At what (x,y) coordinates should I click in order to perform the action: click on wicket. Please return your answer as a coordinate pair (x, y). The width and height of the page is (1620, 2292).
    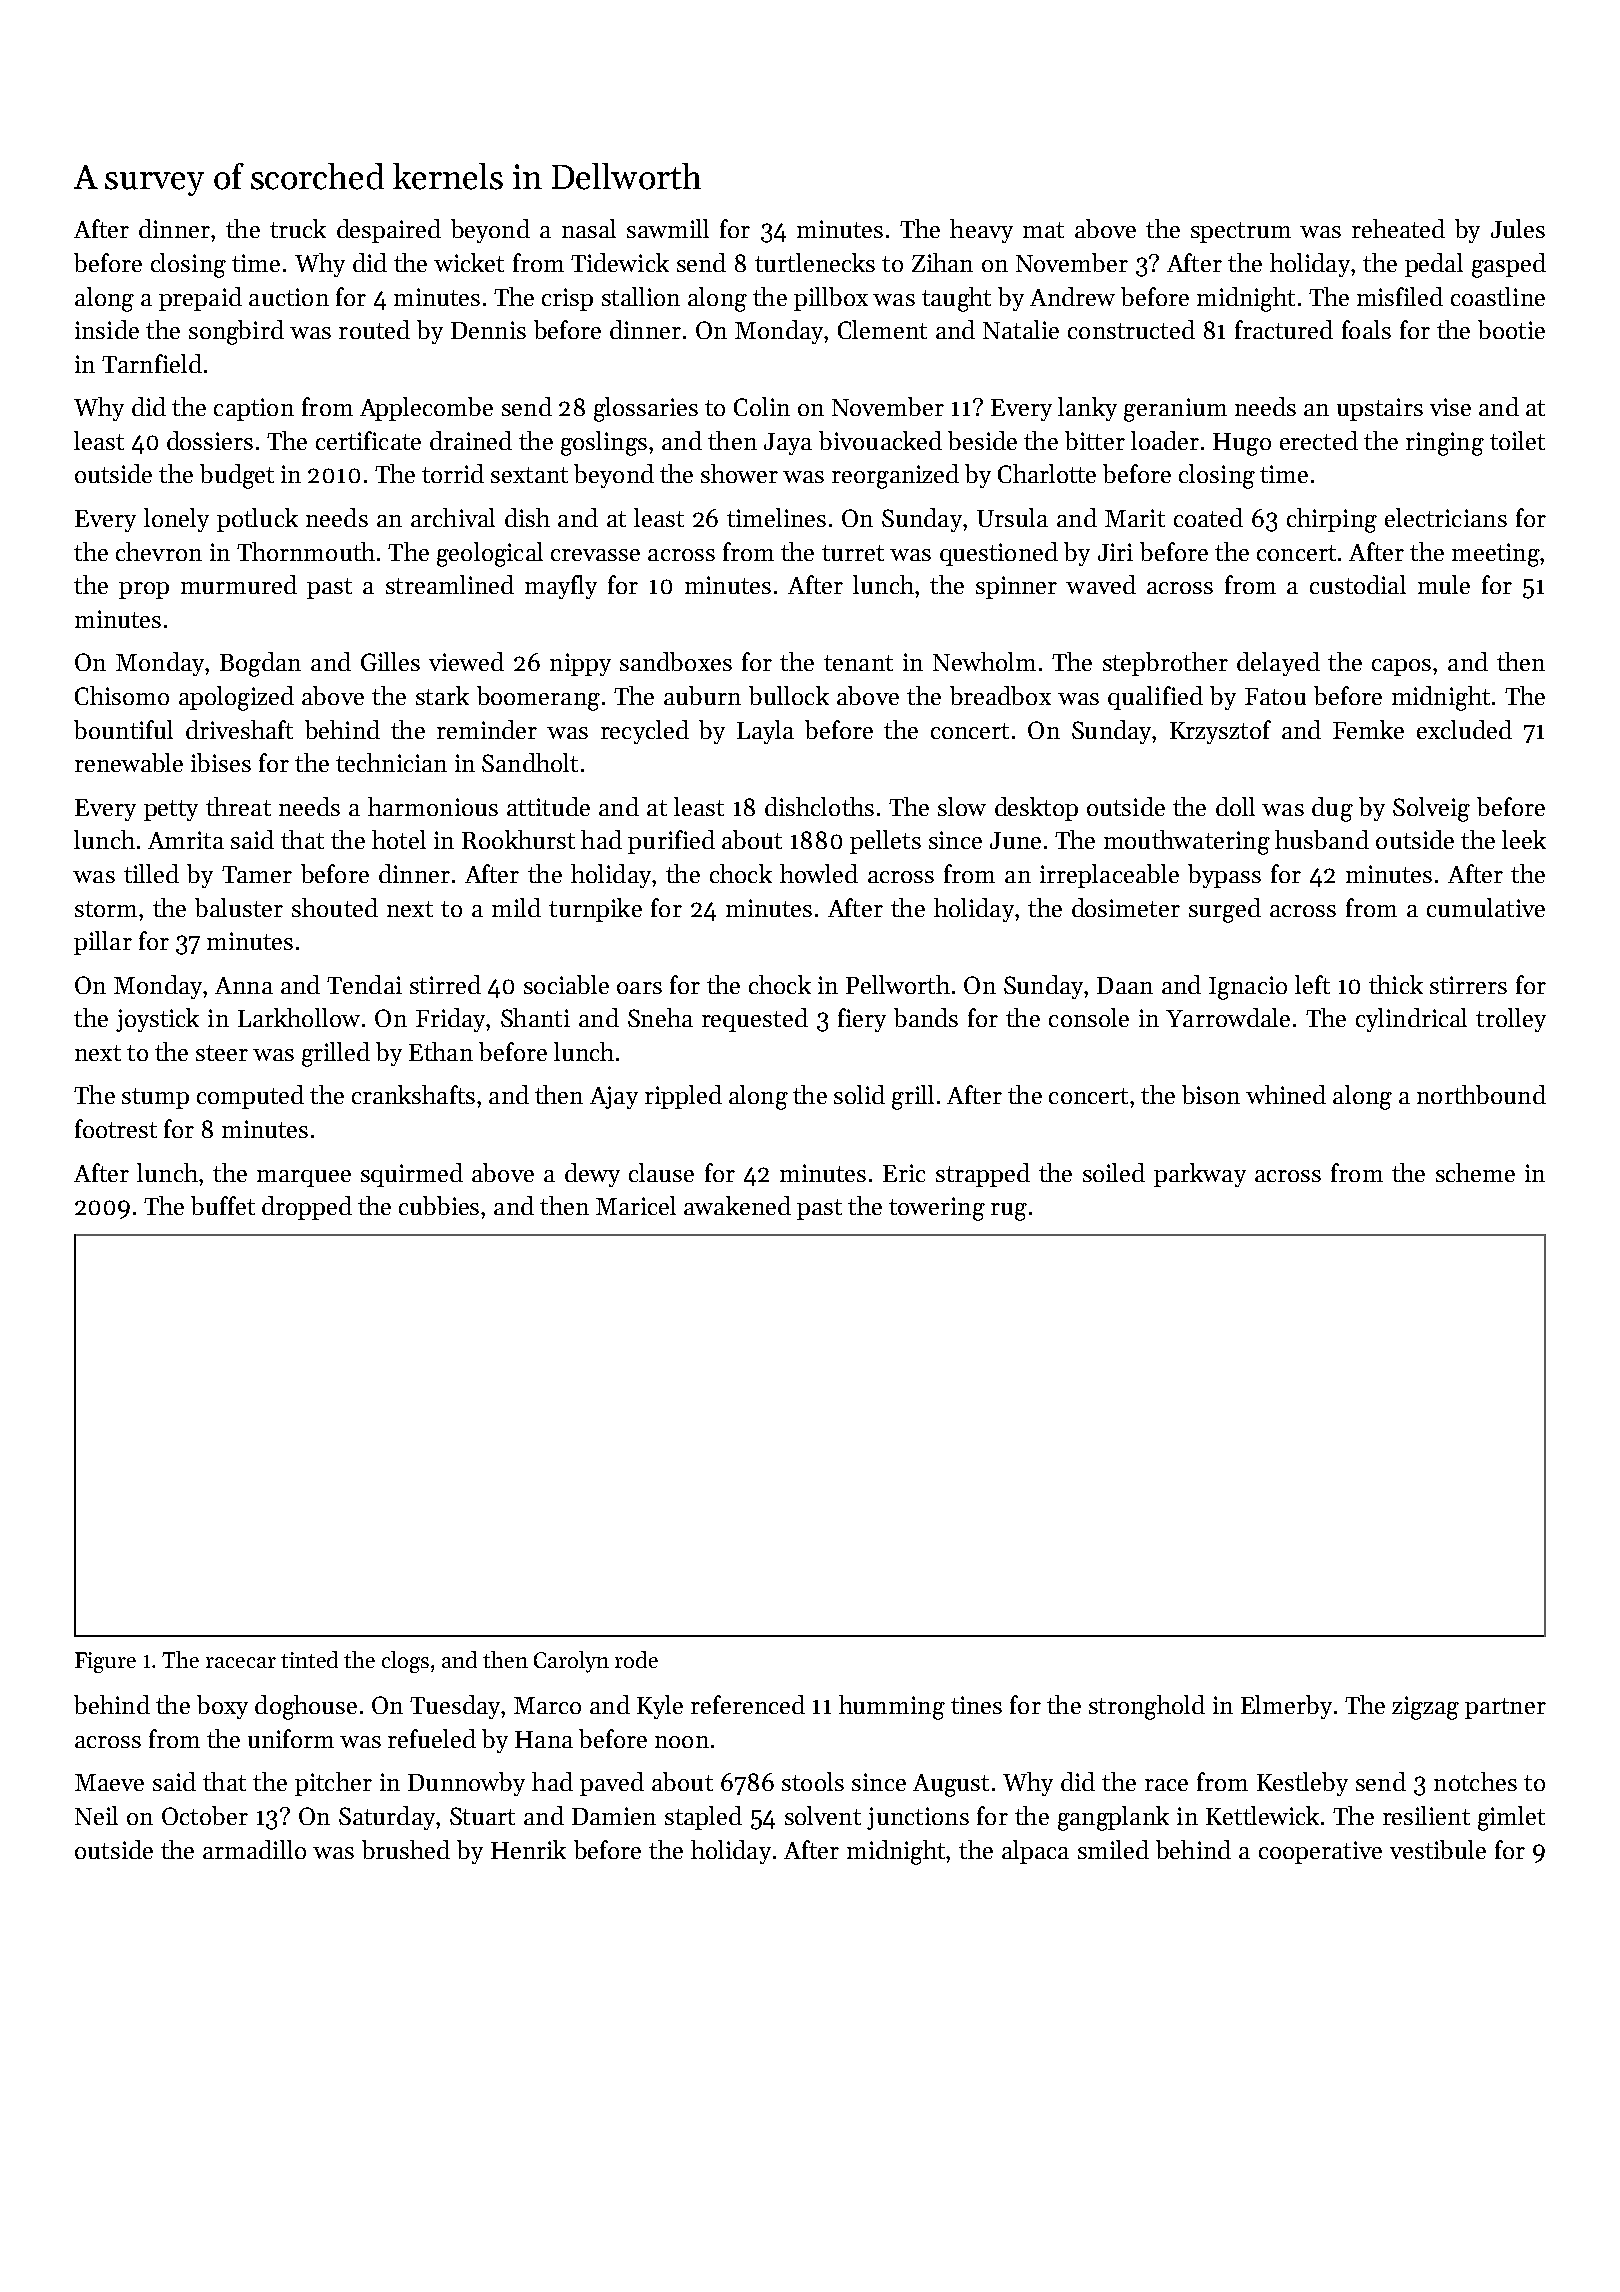
    Looking at the image, I should click on (469, 262).
